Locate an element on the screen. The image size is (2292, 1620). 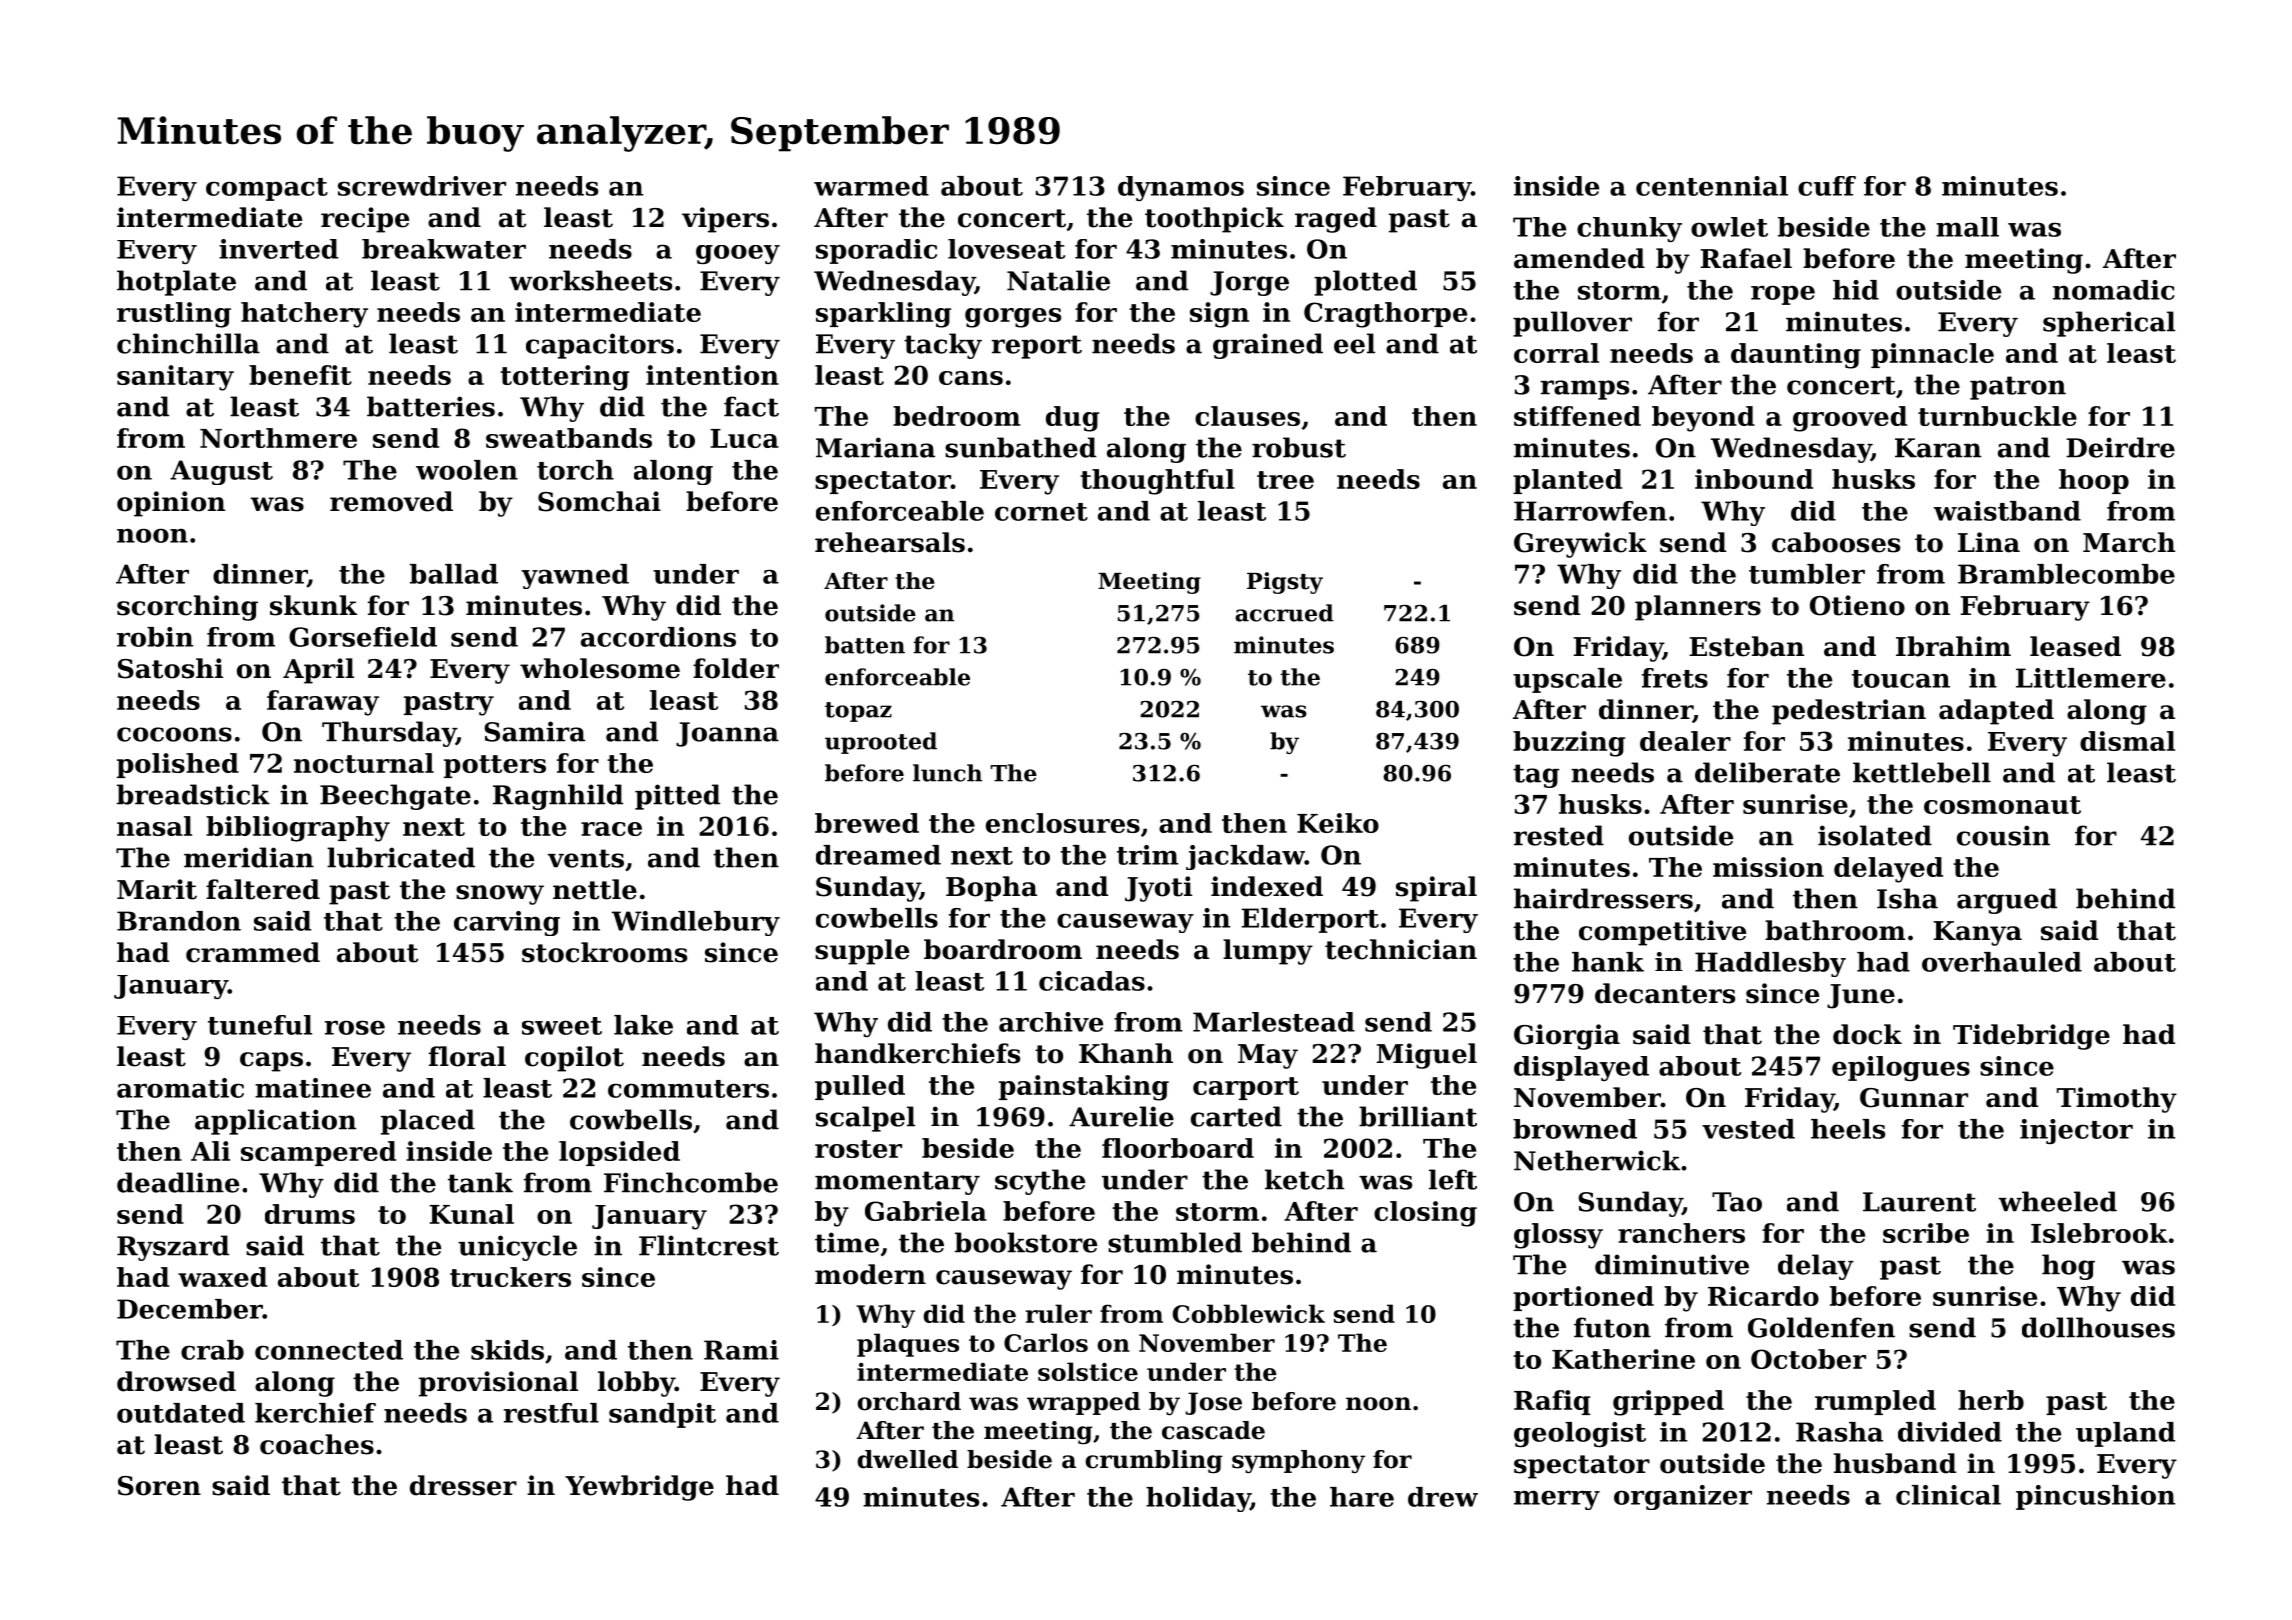
compact is located at coordinates (267, 189).
